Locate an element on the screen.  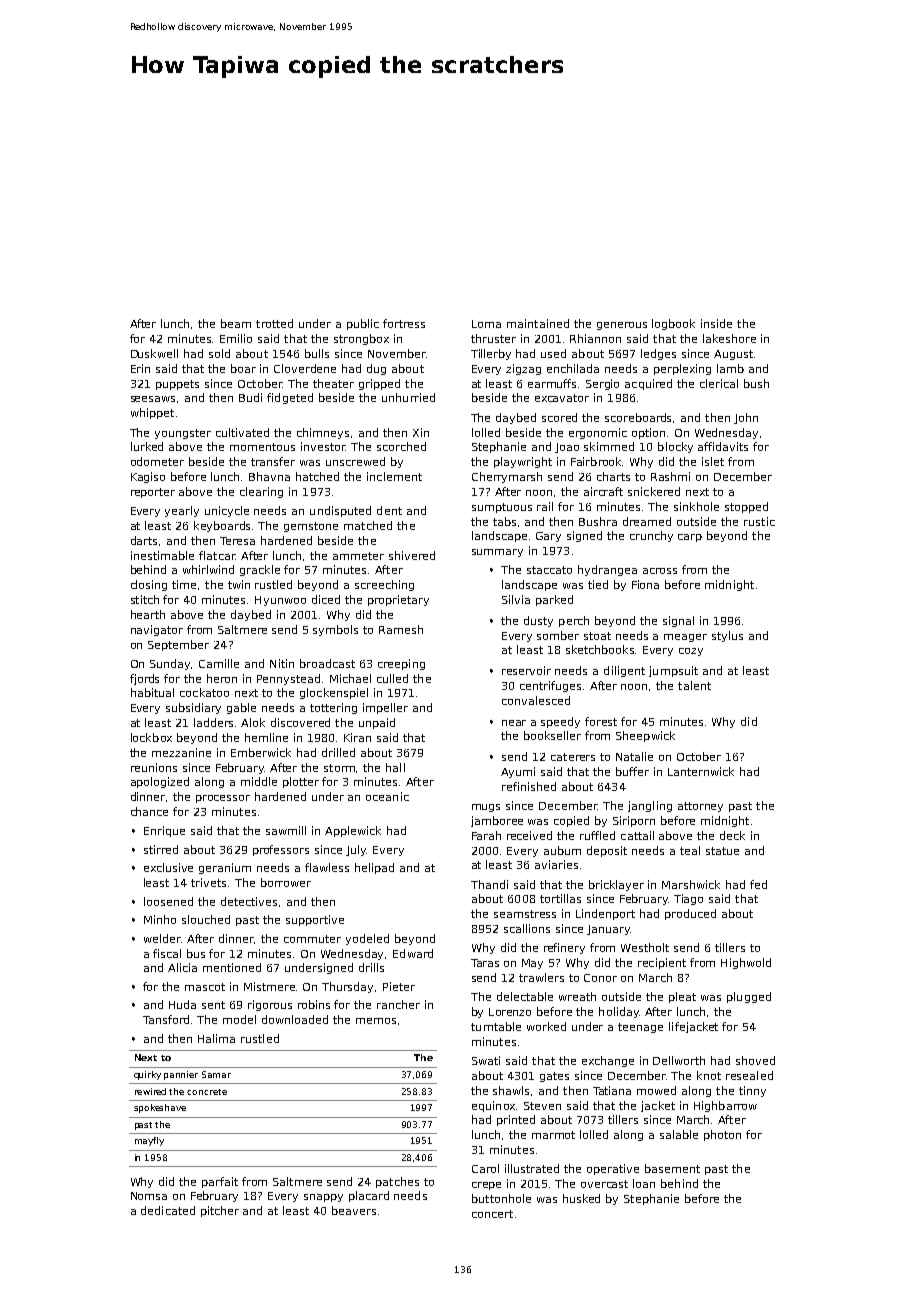
generous is located at coordinates (622, 326).
